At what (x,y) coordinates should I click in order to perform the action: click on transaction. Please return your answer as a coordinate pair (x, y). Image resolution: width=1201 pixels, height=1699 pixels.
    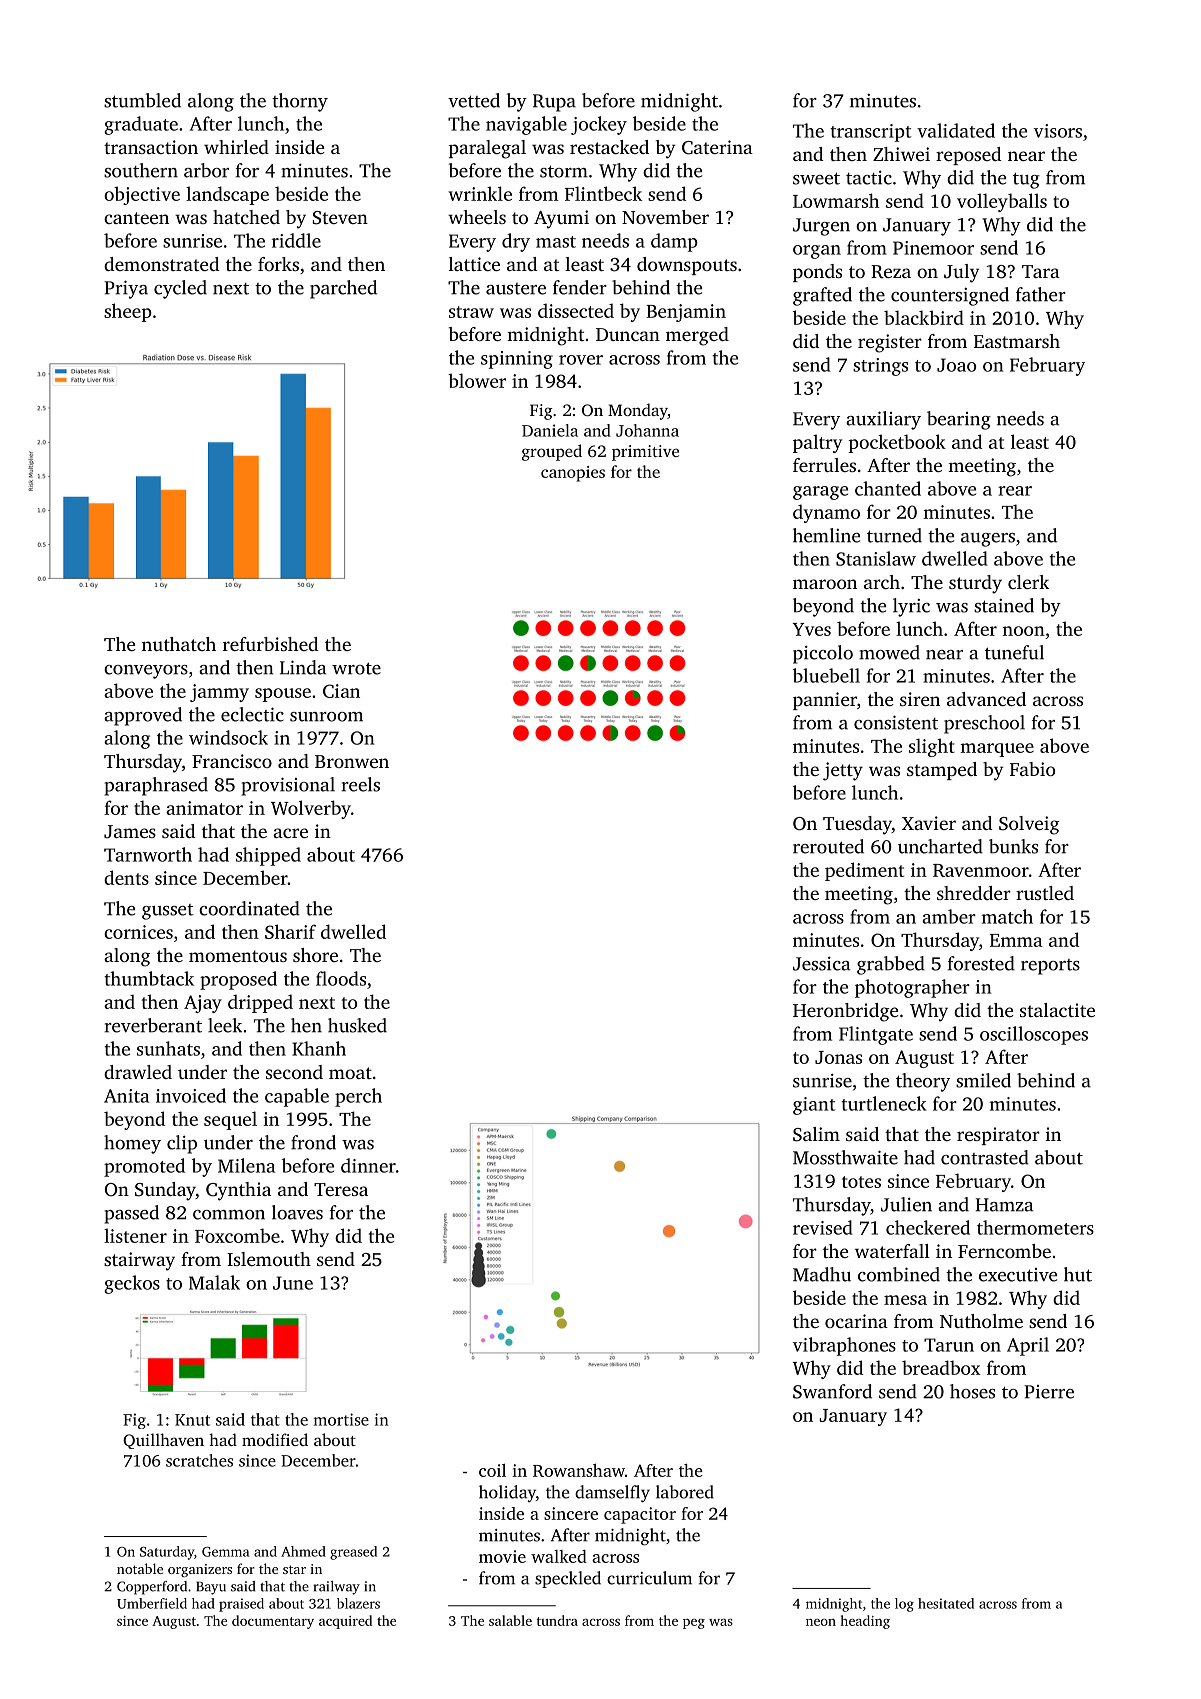
    Looking at the image, I should click on (151, 147).
